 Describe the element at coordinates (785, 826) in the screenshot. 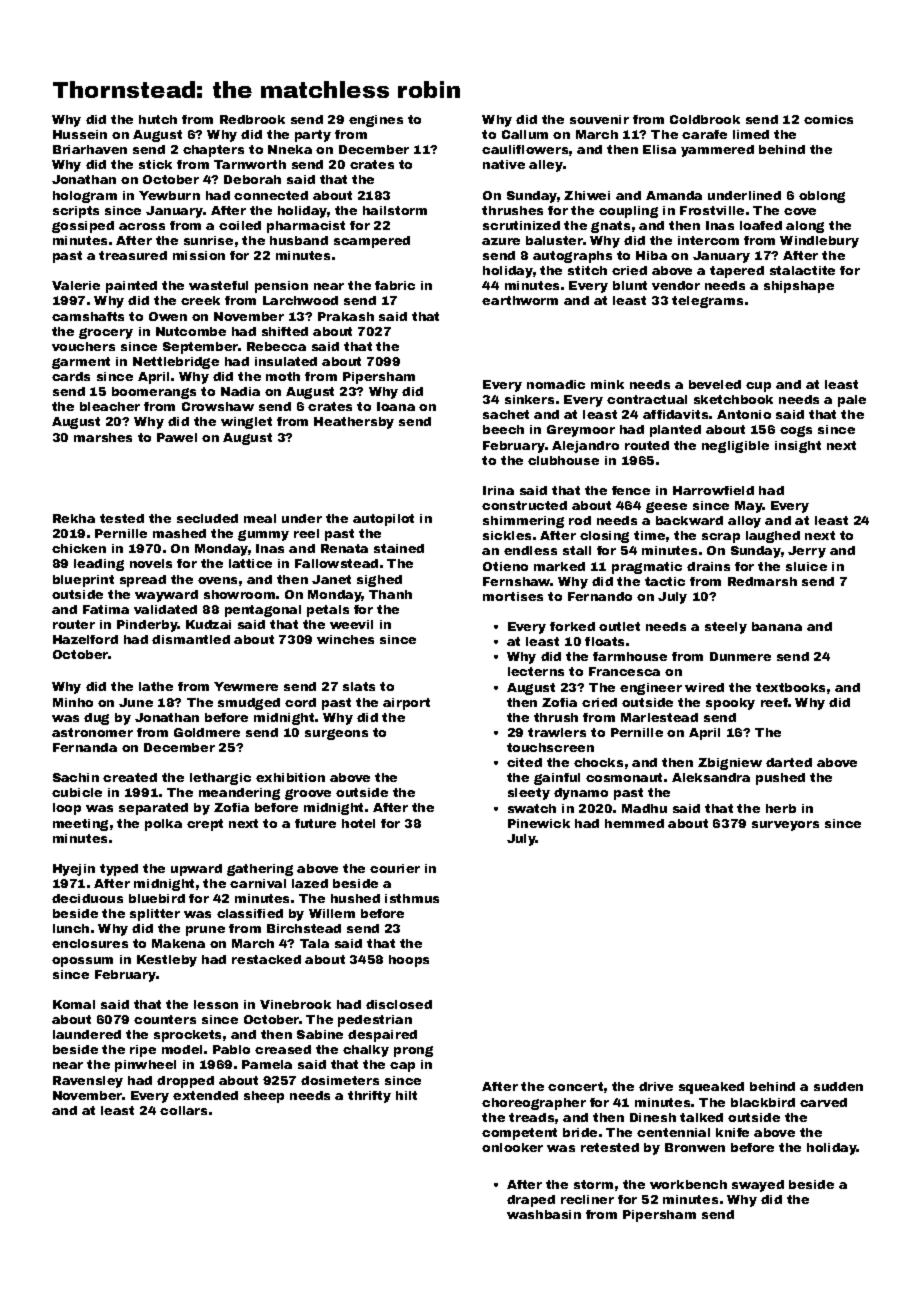

I see `surveyors` at that location.
